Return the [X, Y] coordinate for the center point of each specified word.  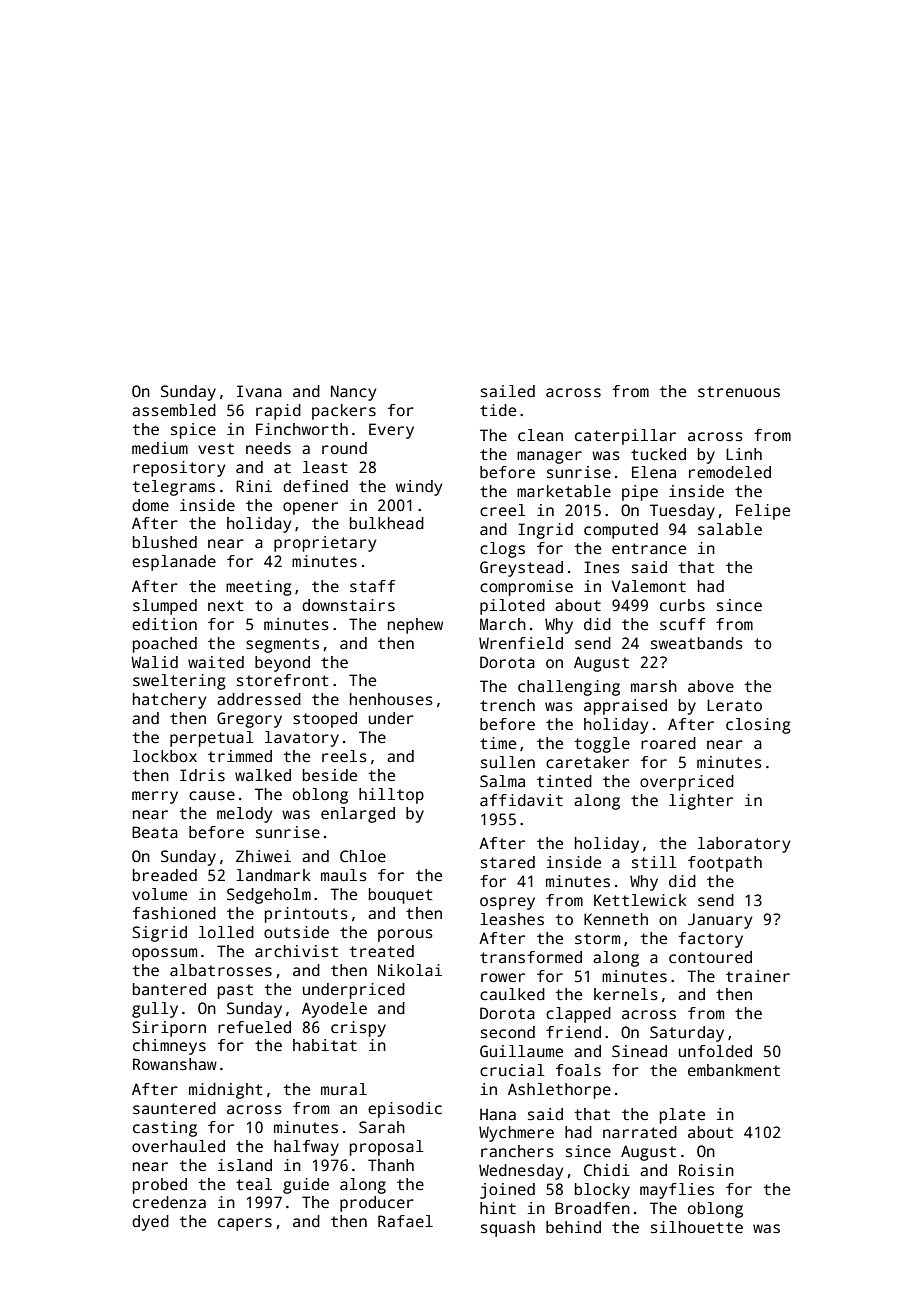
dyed [150, 1223]
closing [758, 726]
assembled [174, 410]
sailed [508, 391]
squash [508, 1229]
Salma [502, 781]
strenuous [739, 392]
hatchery [169, 701]
